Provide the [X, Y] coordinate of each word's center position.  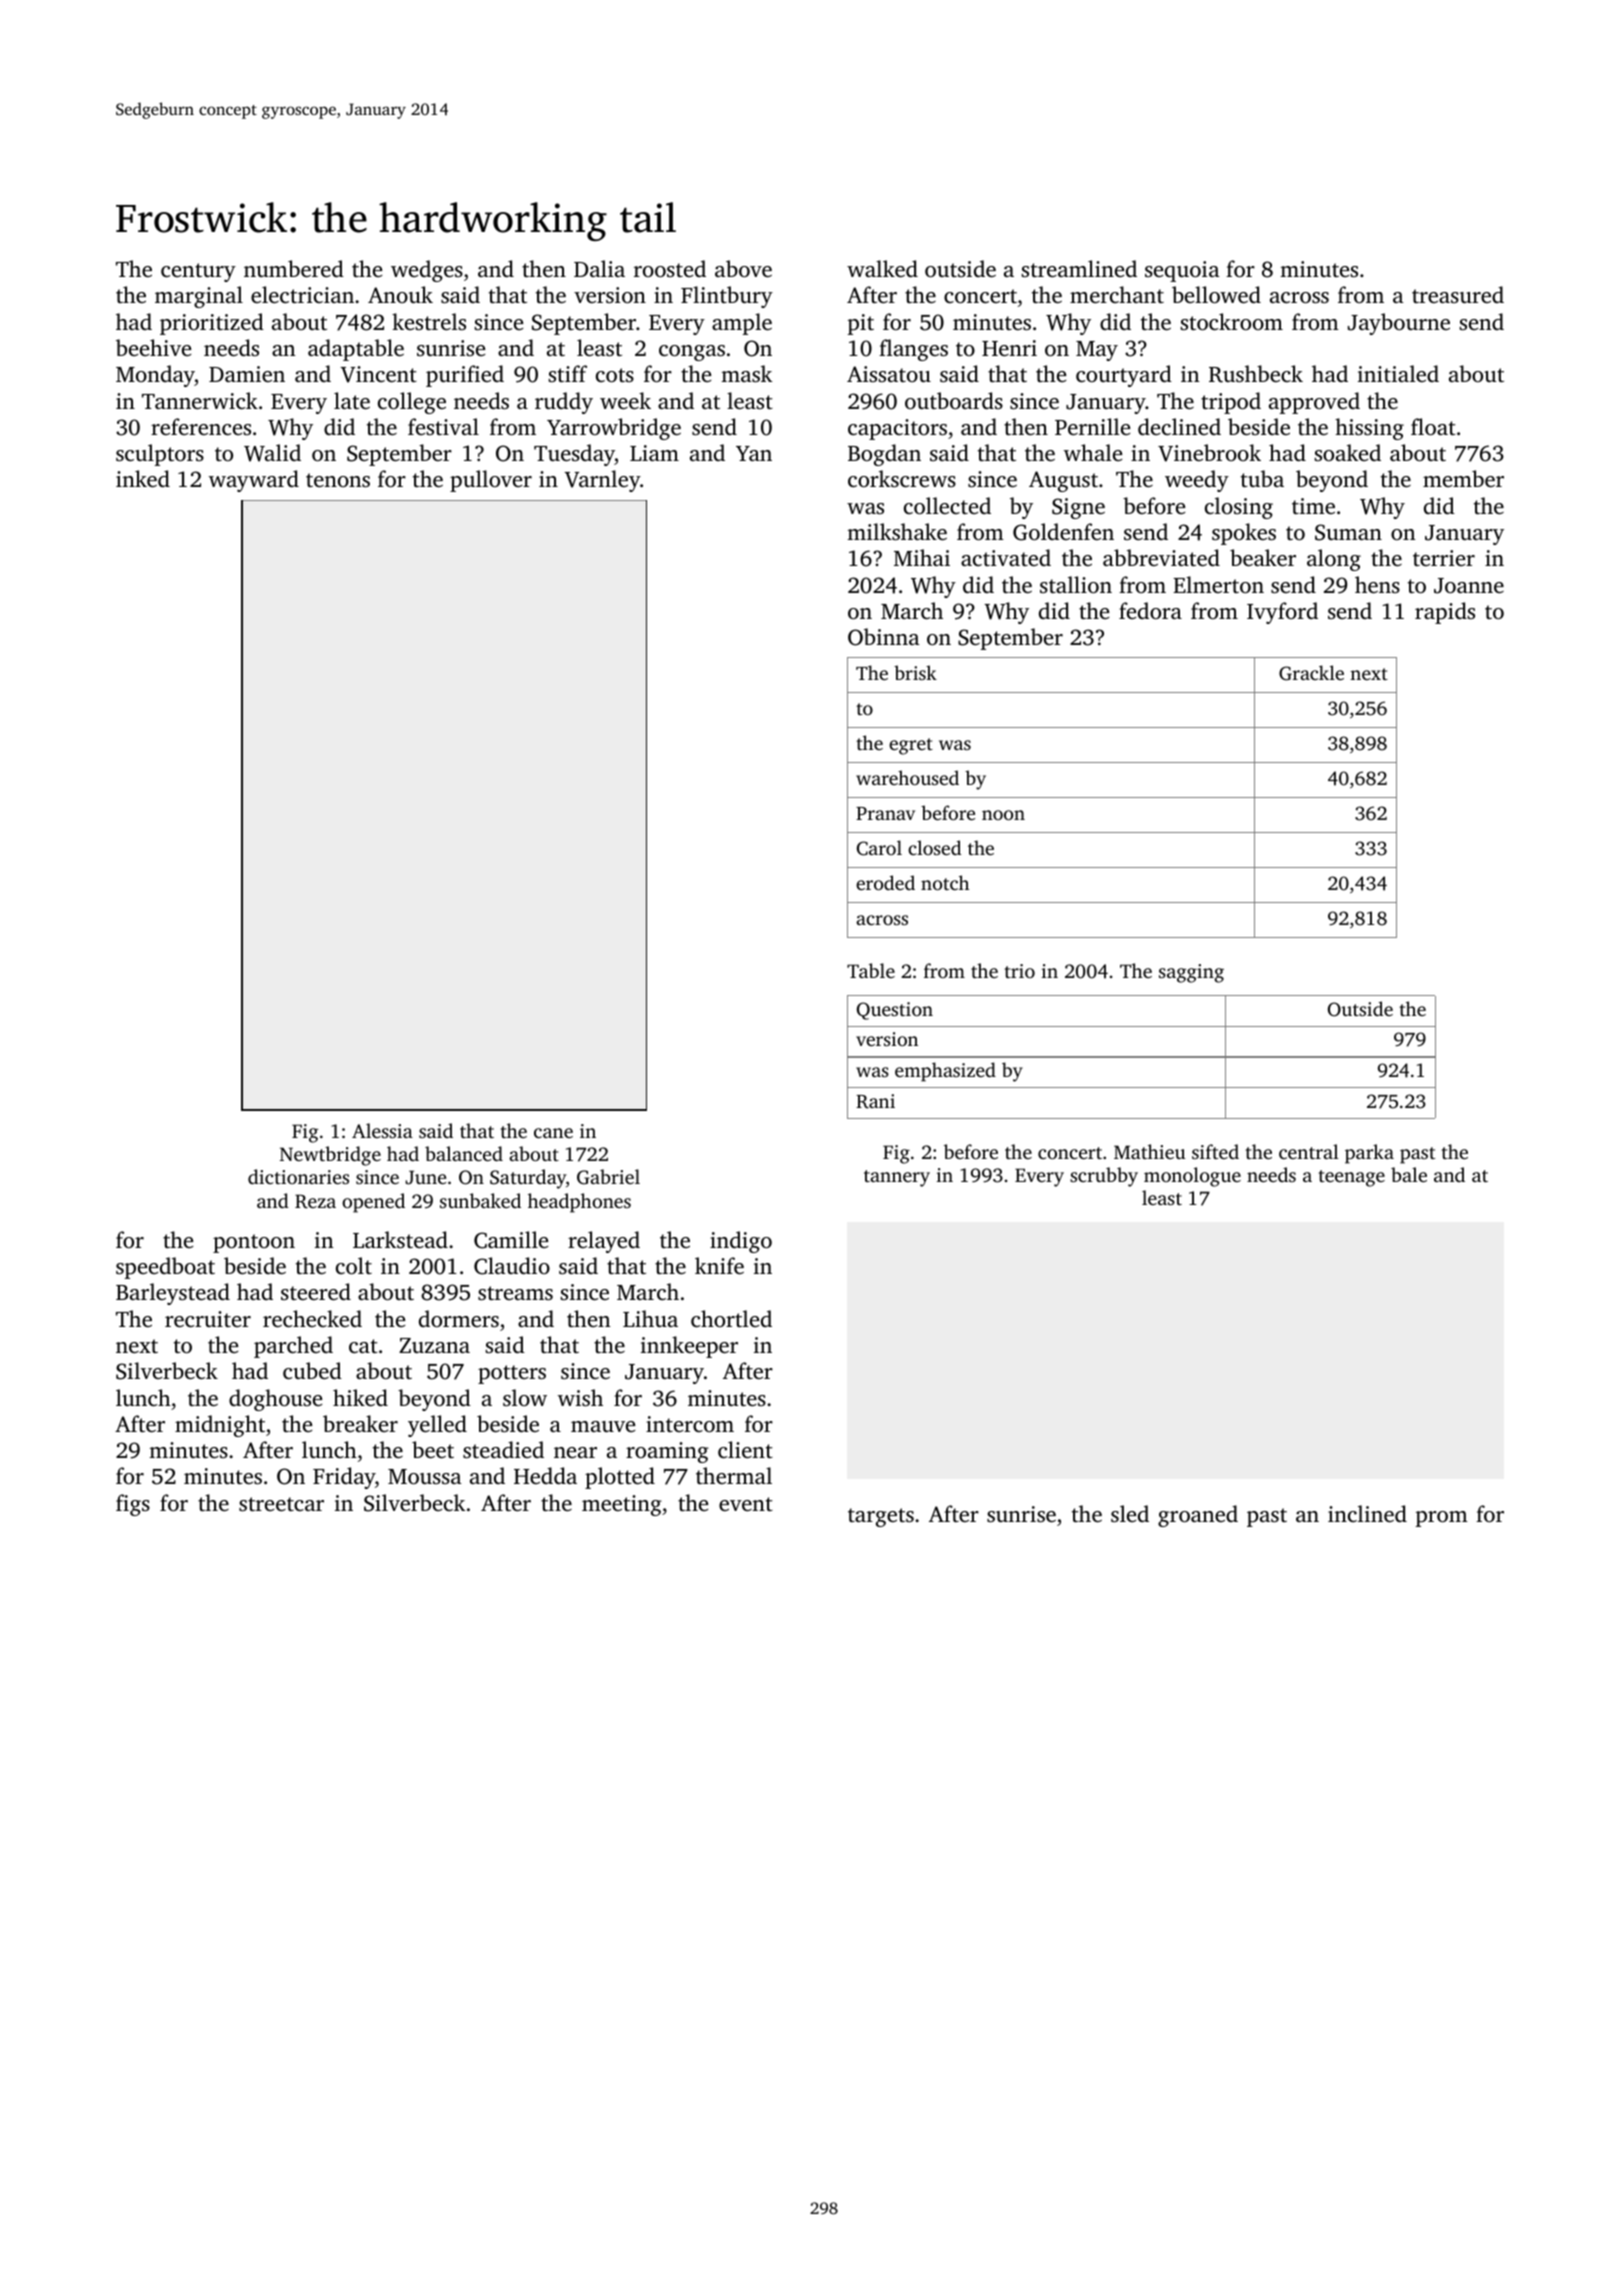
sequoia [1182, 271]
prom [1442, 1519]
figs [133, 1505]
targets [881, 1517]
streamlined [1079, 268]
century [198, 272]
